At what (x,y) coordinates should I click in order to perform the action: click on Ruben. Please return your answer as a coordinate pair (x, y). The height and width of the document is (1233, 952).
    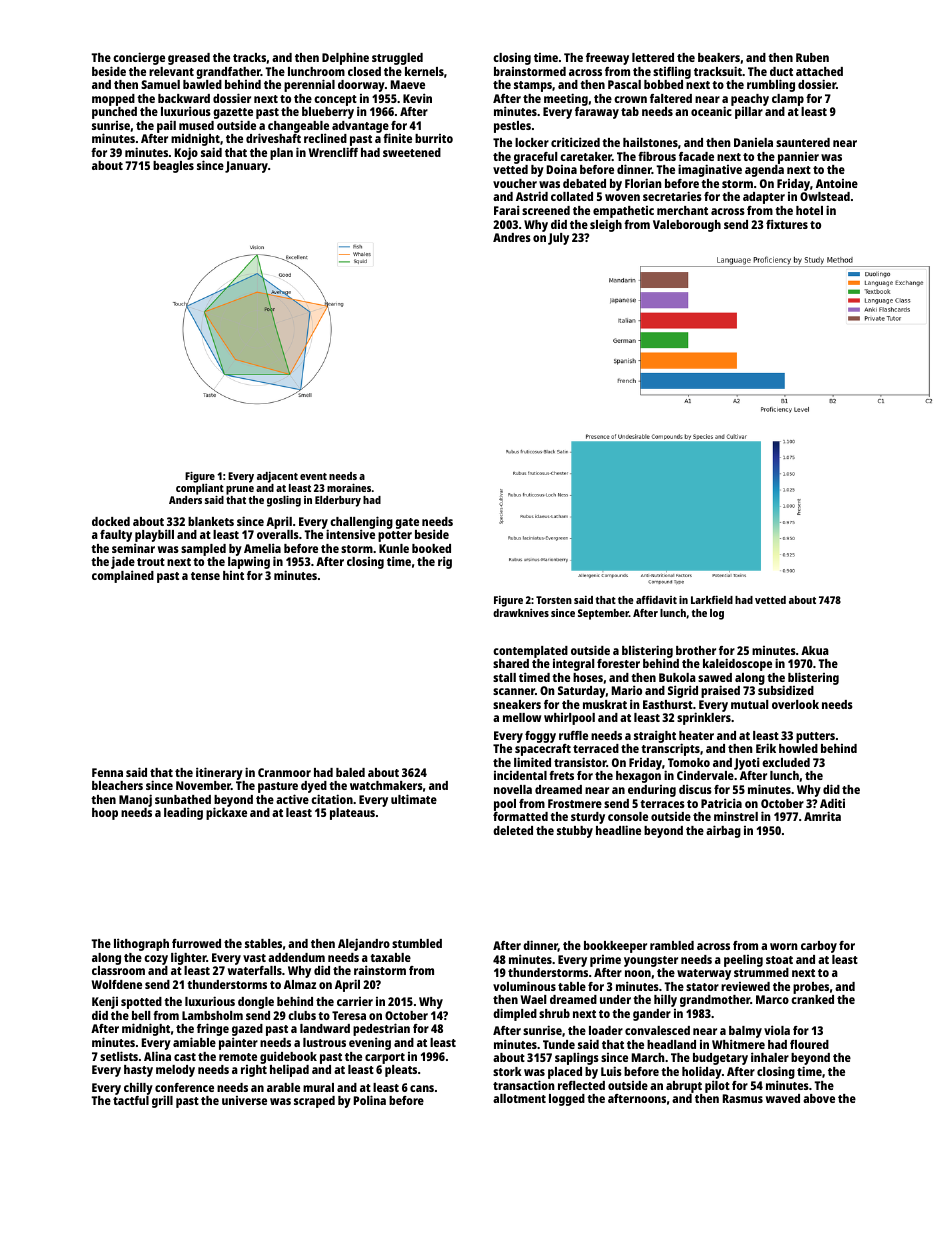
    Looking at the image, I should click on (812, 57).
